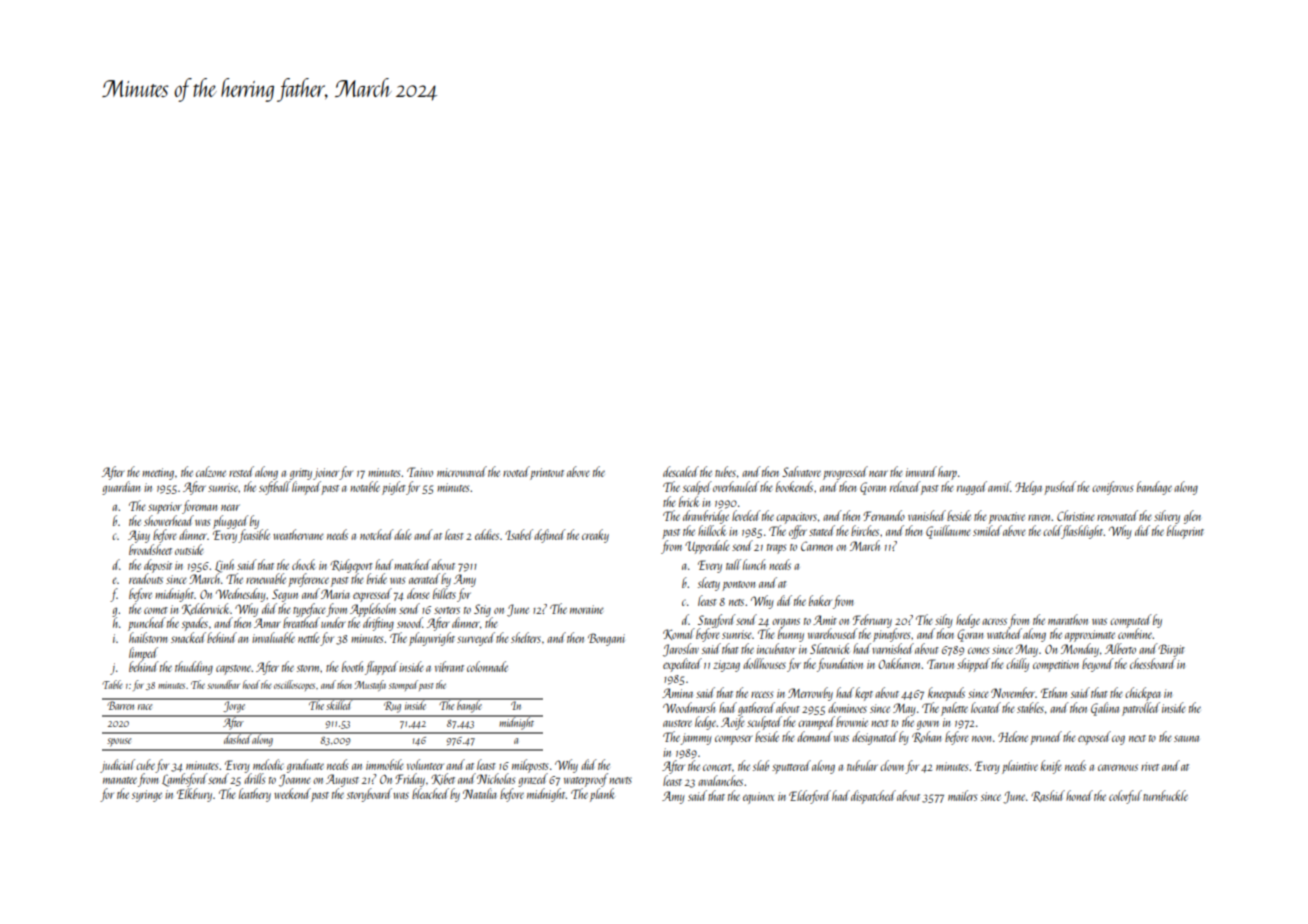 The width and height of the screenshot is (1308, 924). What do you see at coordinates (947, 473) in the screenshot?
I see `harp` at bounding box center [947, 473].
